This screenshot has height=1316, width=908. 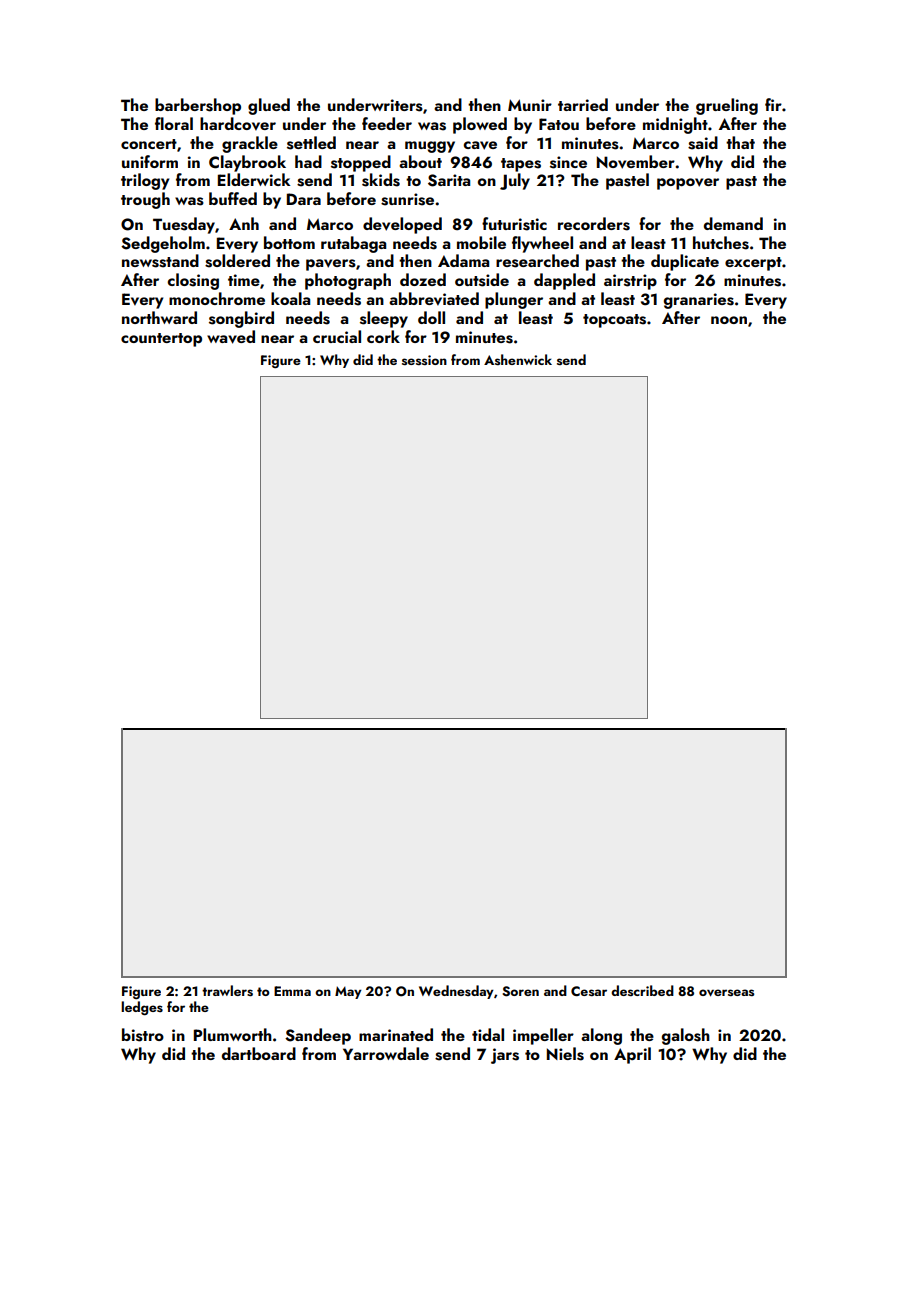 I want to click on waved, so click(x=231, y=337).
